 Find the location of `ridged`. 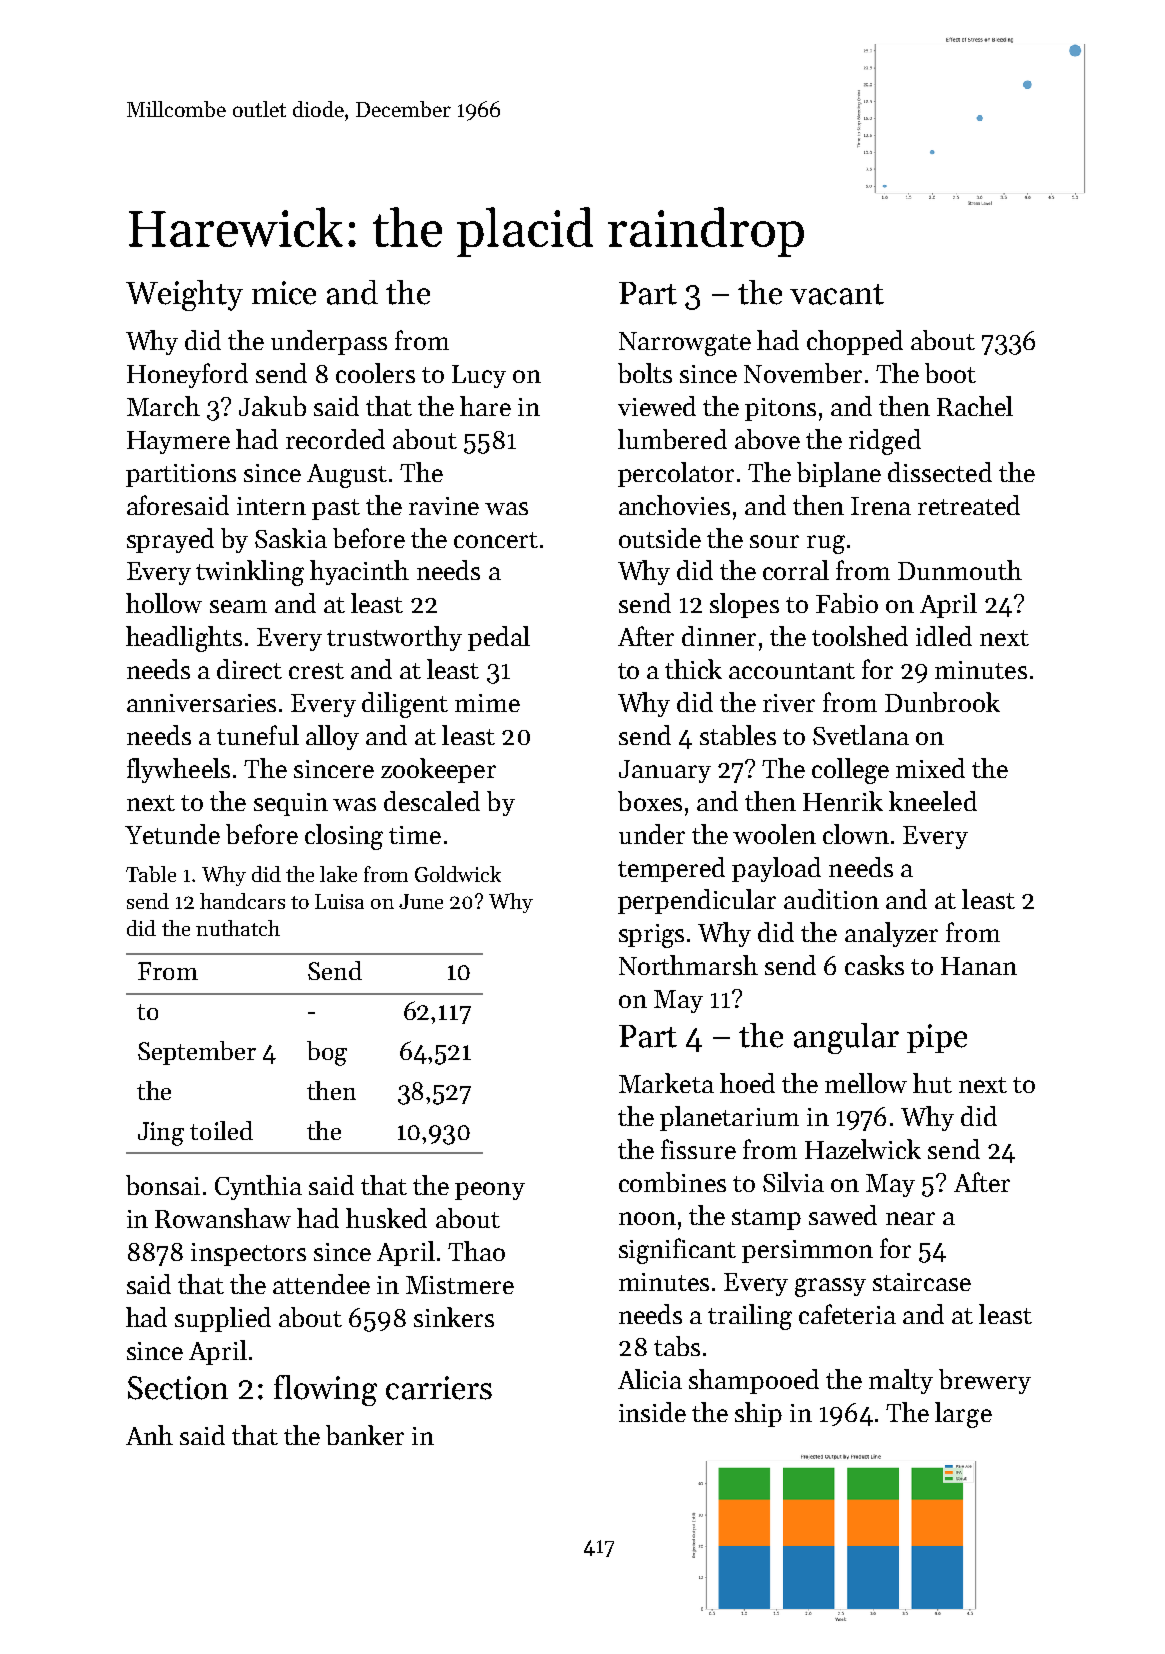

ridged is located at coordinates (885, 442).
